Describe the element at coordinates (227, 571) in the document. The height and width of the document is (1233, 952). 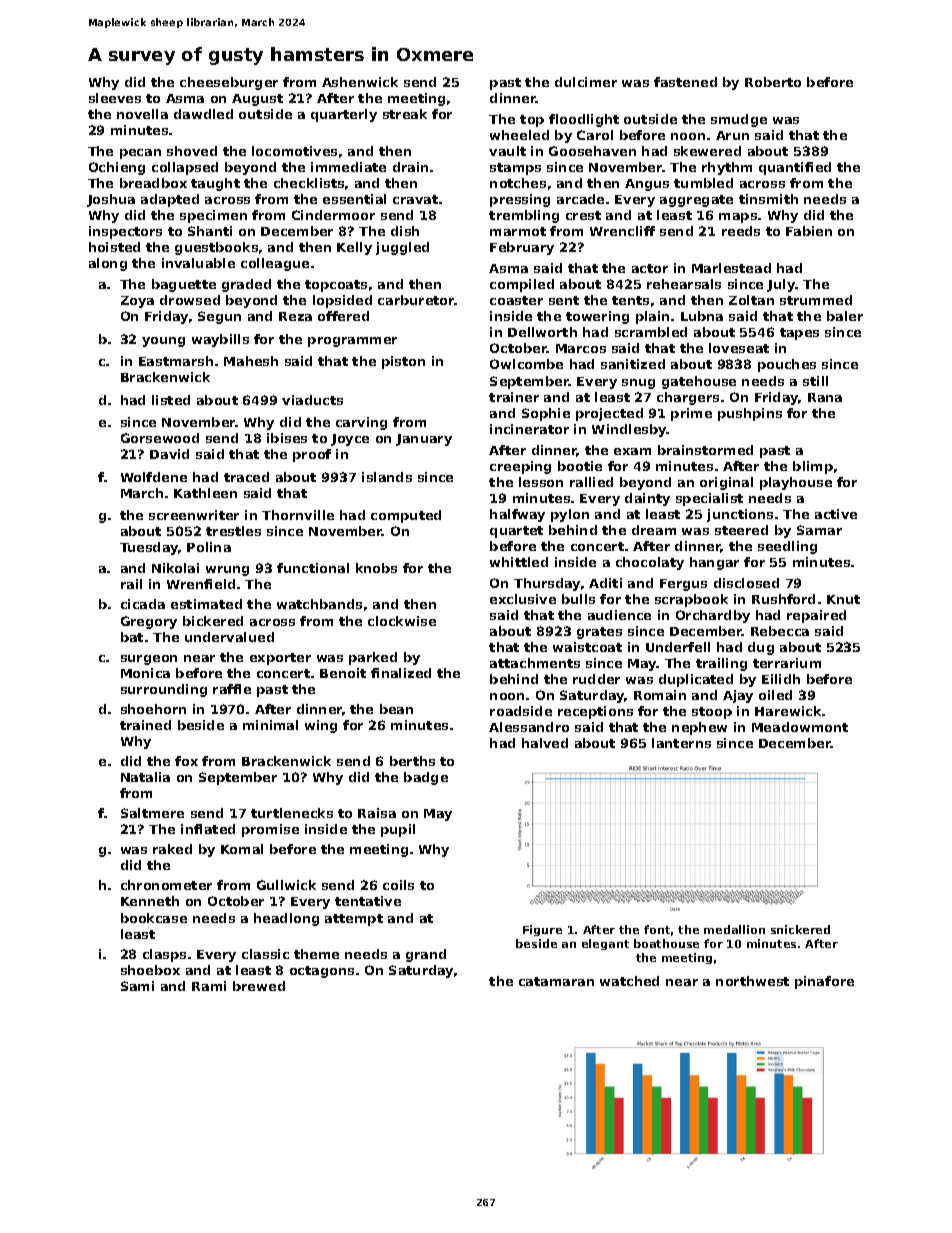
I see `wrung` at that location.
